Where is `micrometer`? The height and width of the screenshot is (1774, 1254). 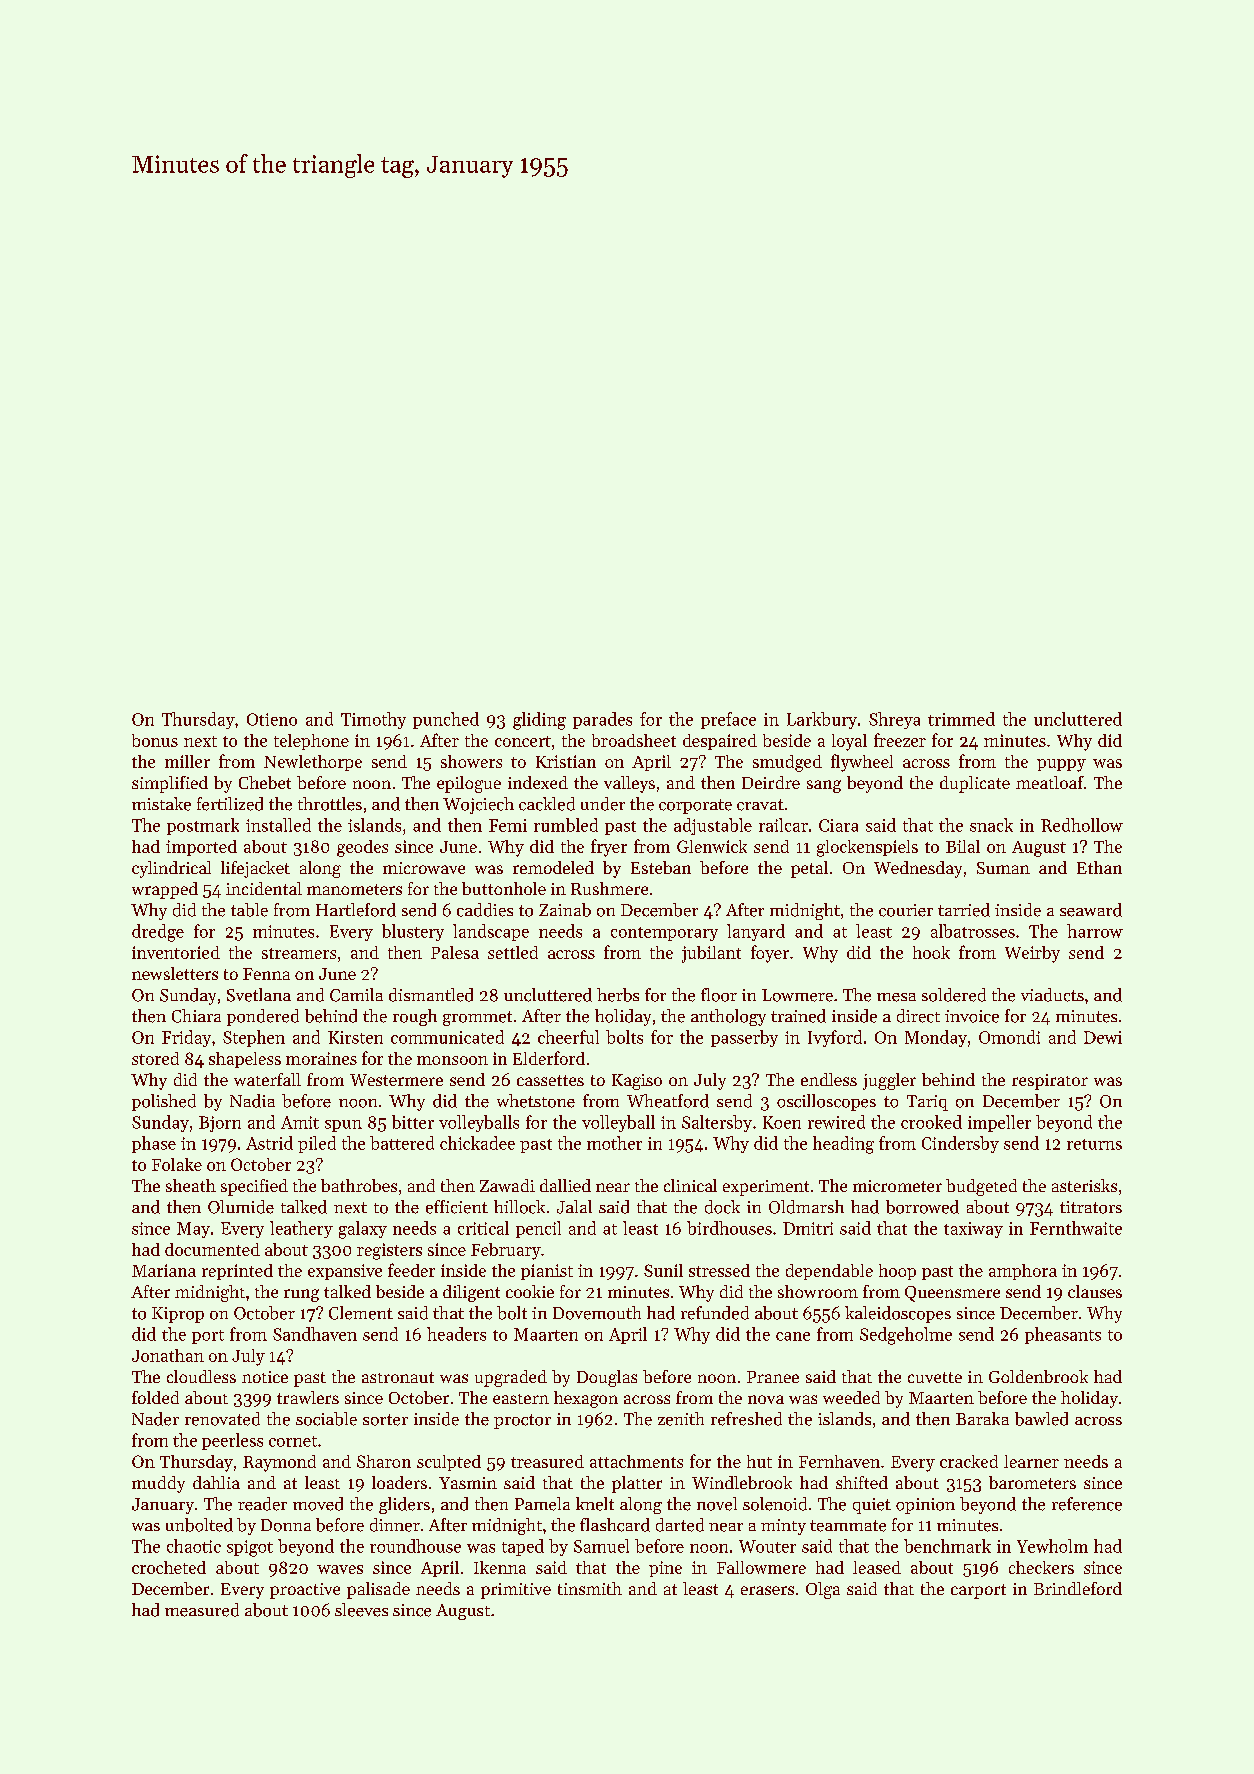 micrometer is located at coordinates (897, 1186).
